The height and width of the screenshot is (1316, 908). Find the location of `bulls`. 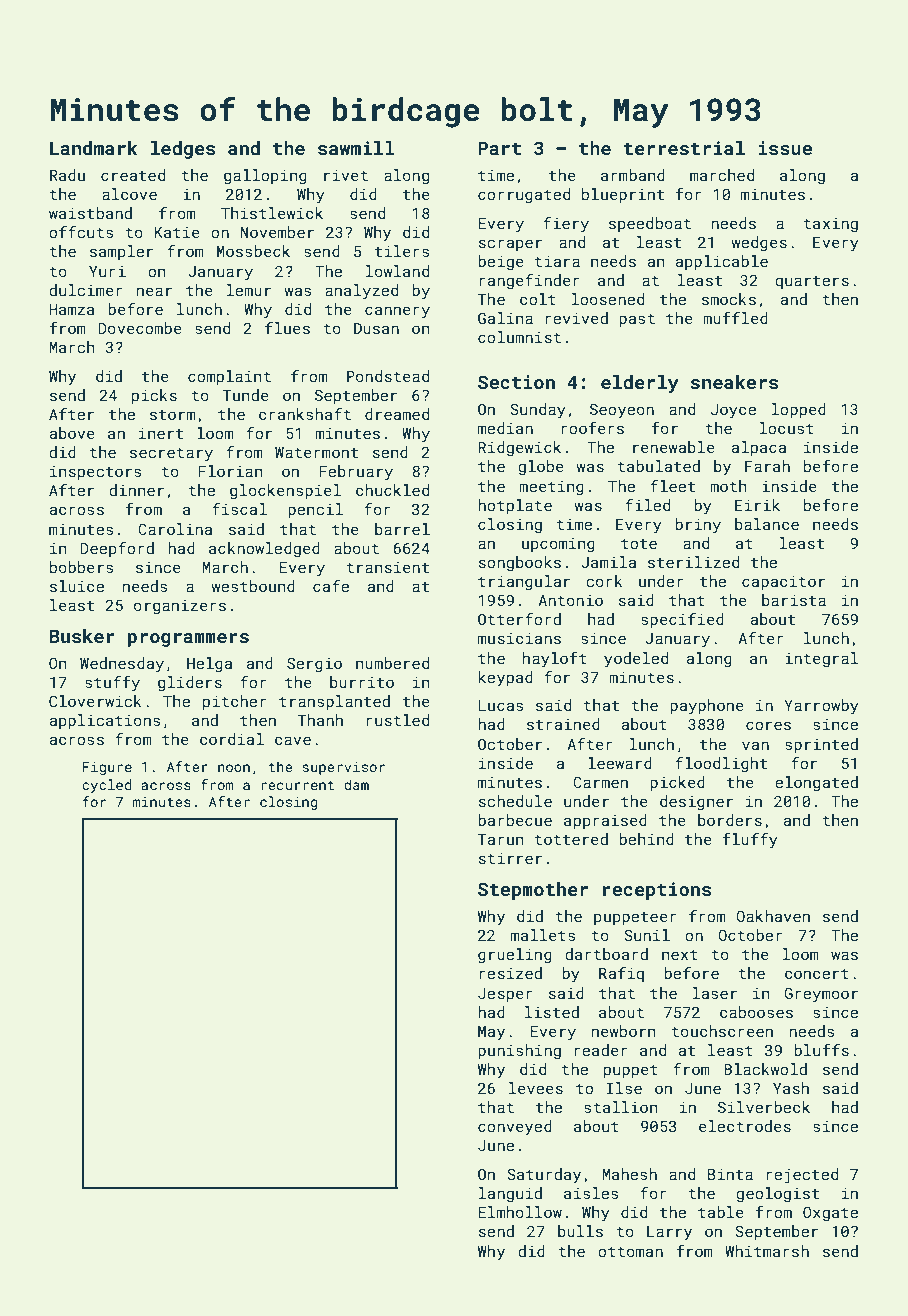

bulls is located at coordinates (580, 1231).
